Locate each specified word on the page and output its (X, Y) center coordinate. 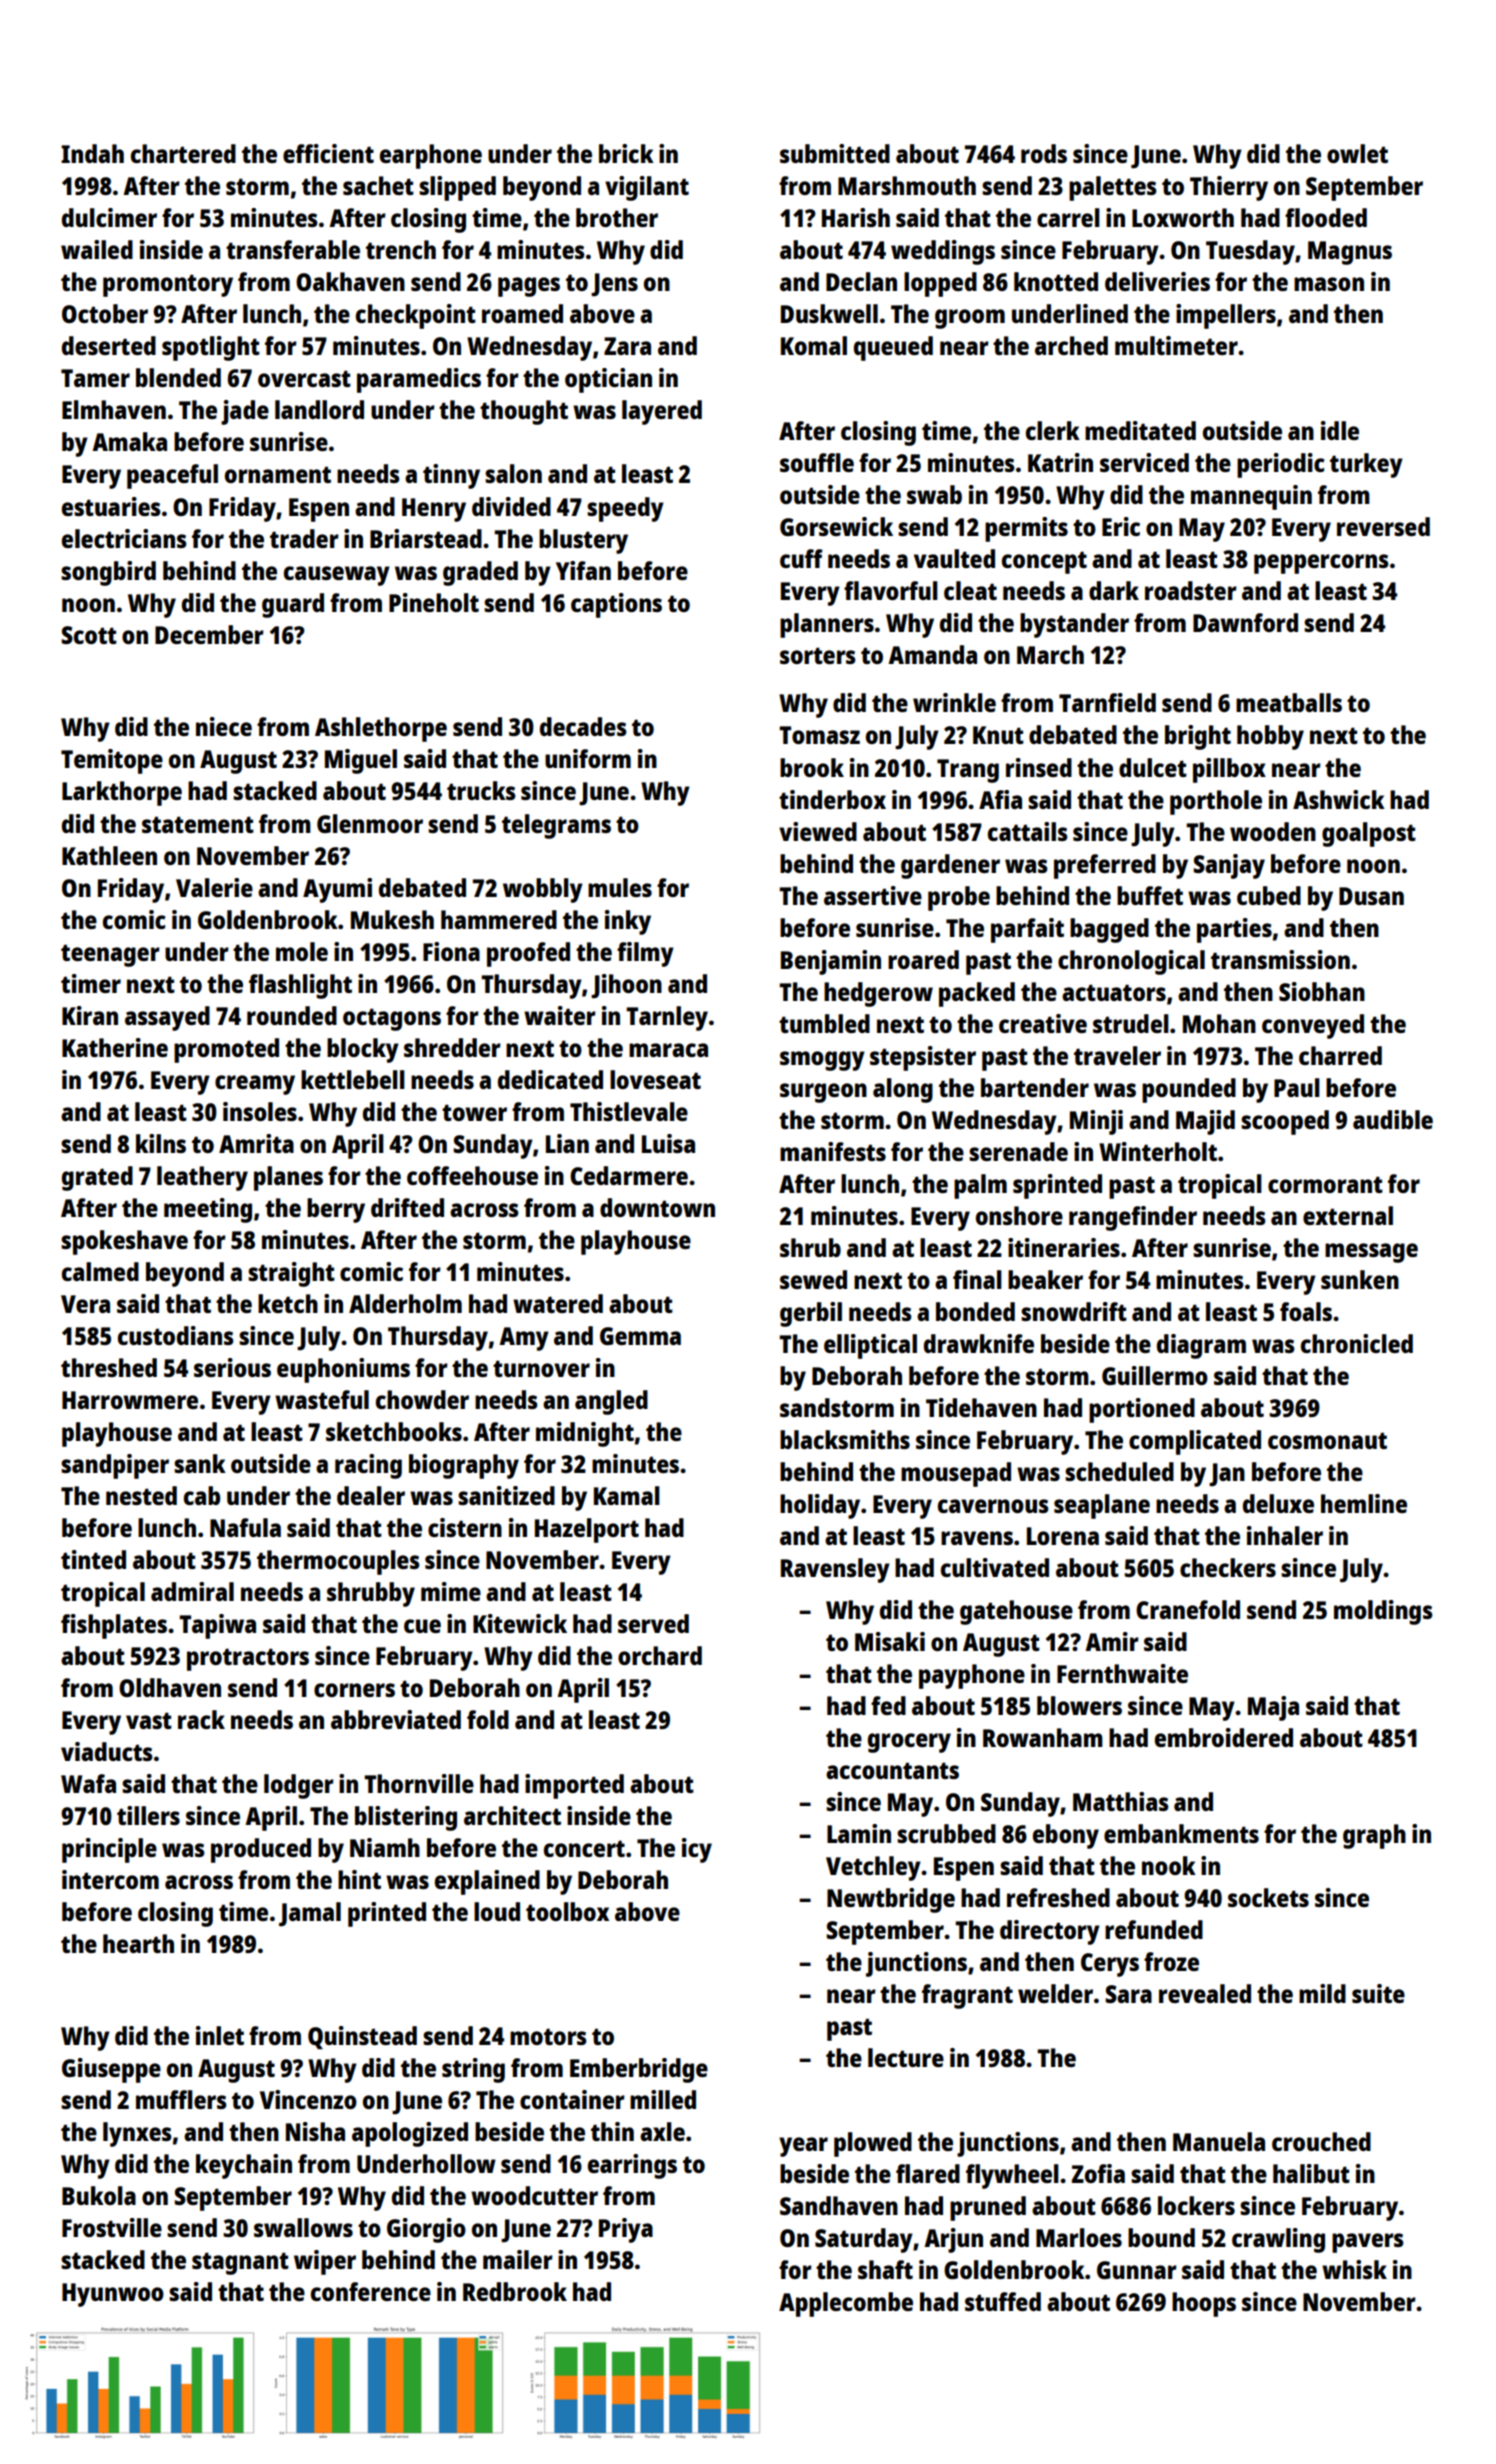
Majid (1205, 1122)
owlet (1357, 153)
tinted (93, 1559)
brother (617, 217)
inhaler (1285, 1535)
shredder (452, 1047)
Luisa (668, 1143)
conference (371, 2291)
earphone (431, 156)
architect (512, 1815)
